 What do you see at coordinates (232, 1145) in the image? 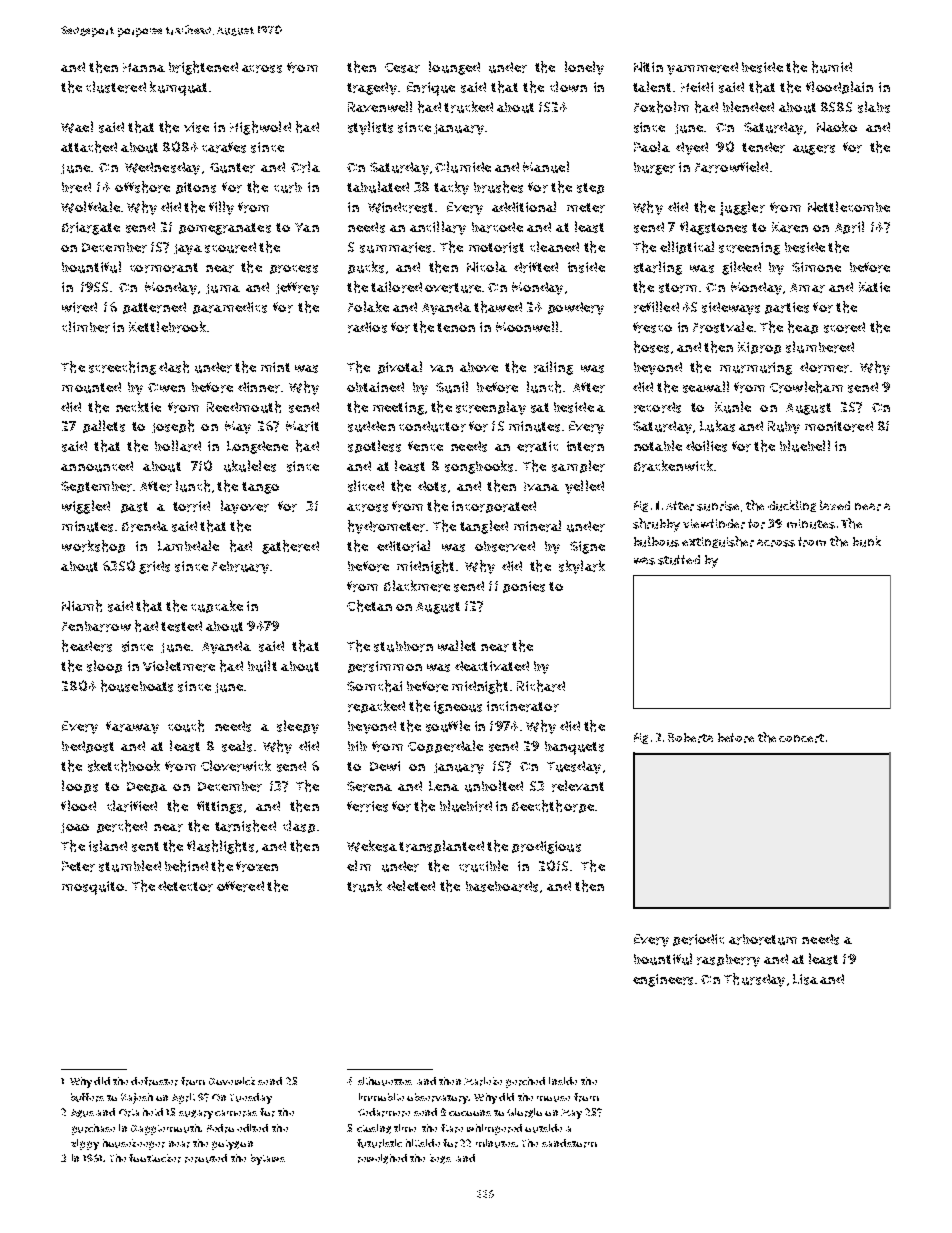
I see `polygon` at bounding box center [232, 1145].
